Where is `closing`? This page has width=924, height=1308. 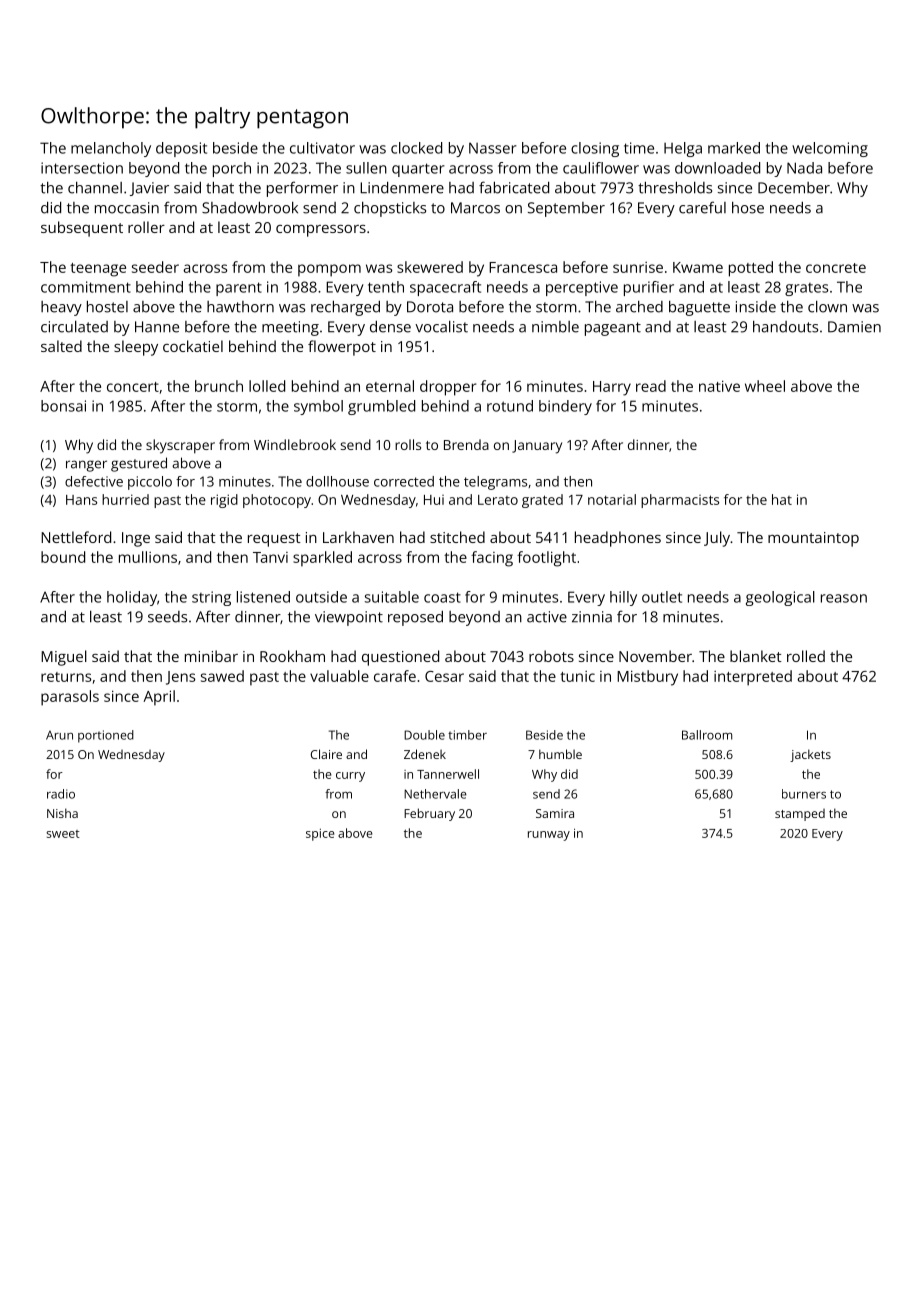
closing is located at coordinates (595, 149).
